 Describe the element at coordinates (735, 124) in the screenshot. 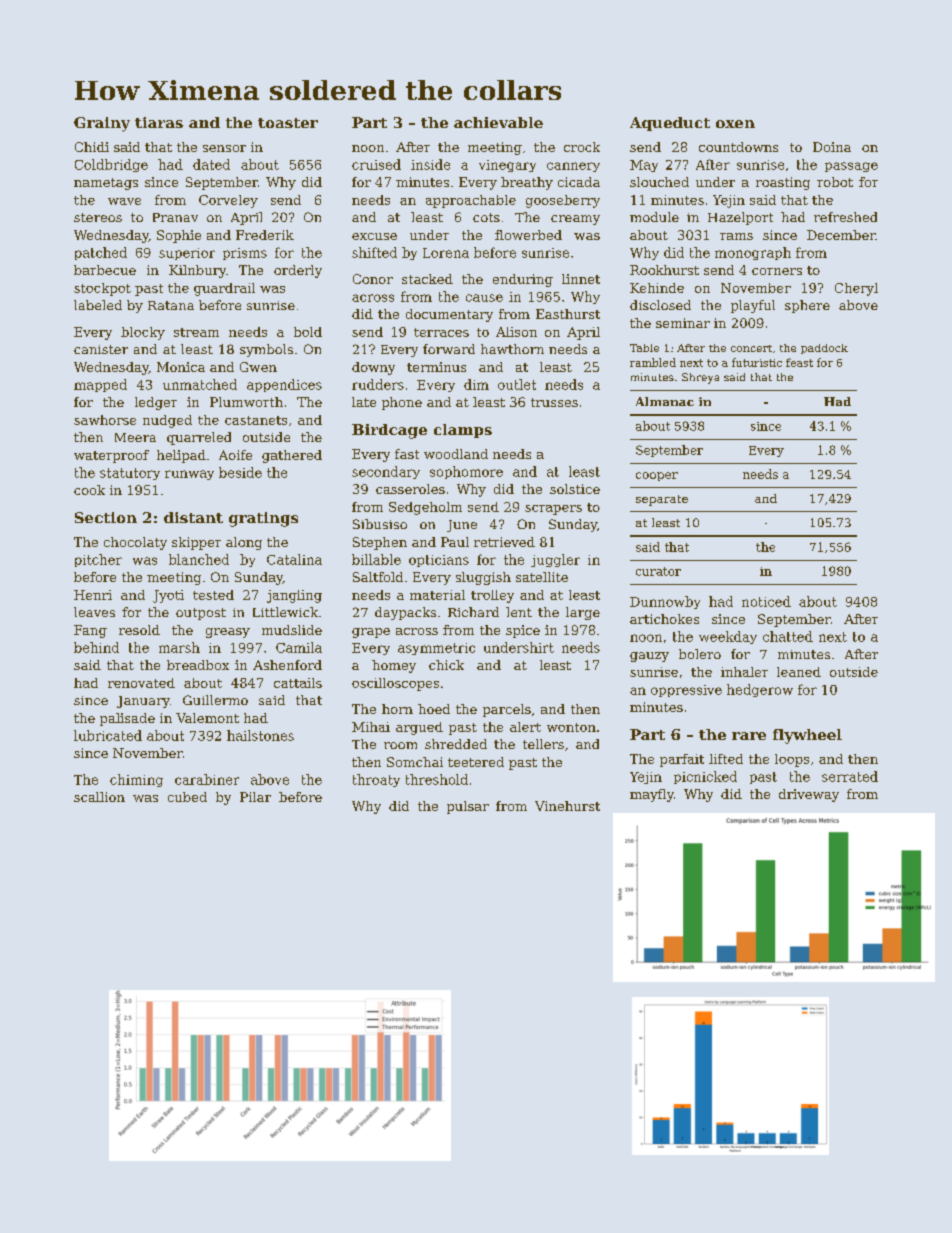

I see `oxen` at that location.
